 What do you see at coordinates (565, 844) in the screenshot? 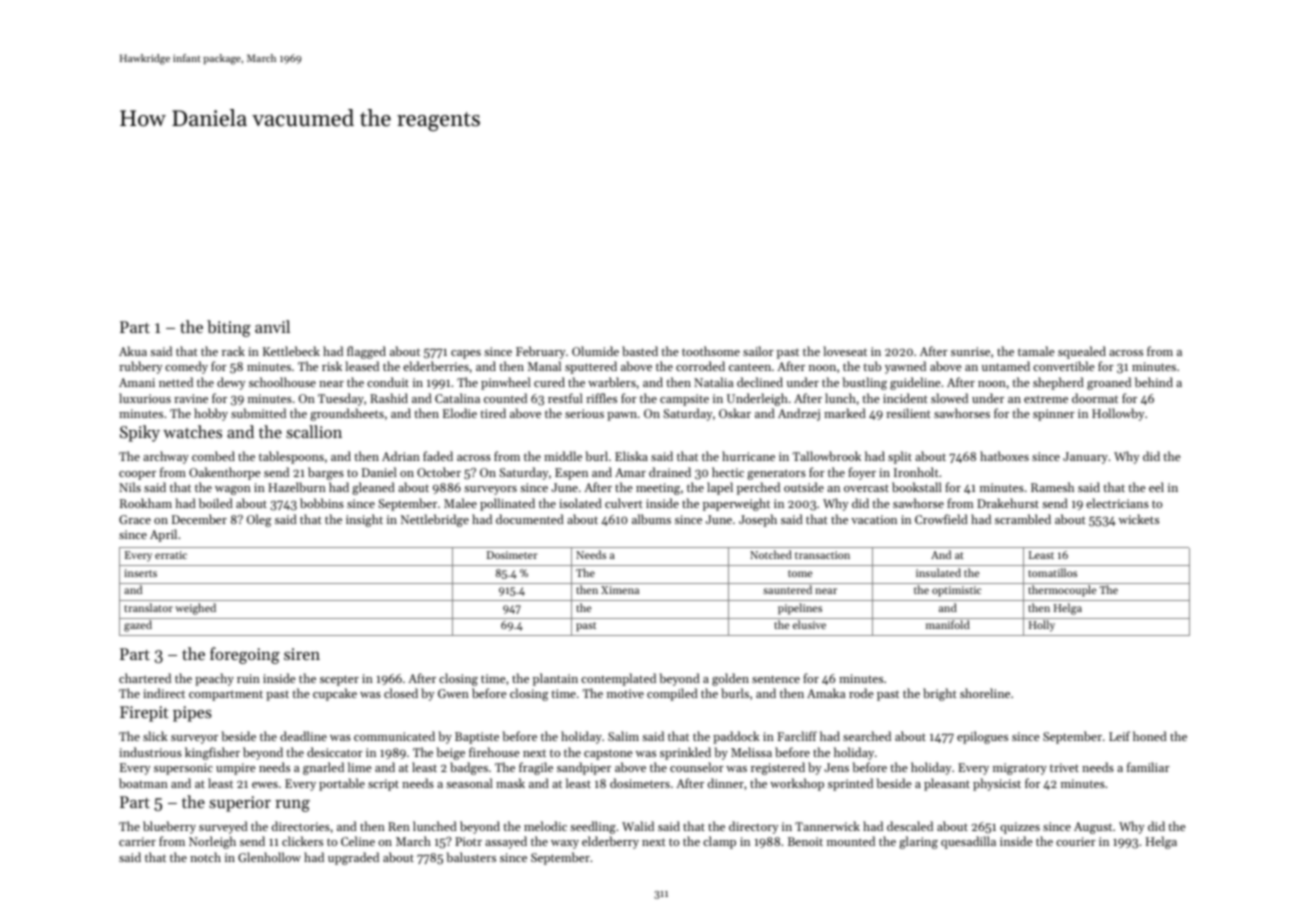
I see `waxy` at bounding box center [565, 844].
